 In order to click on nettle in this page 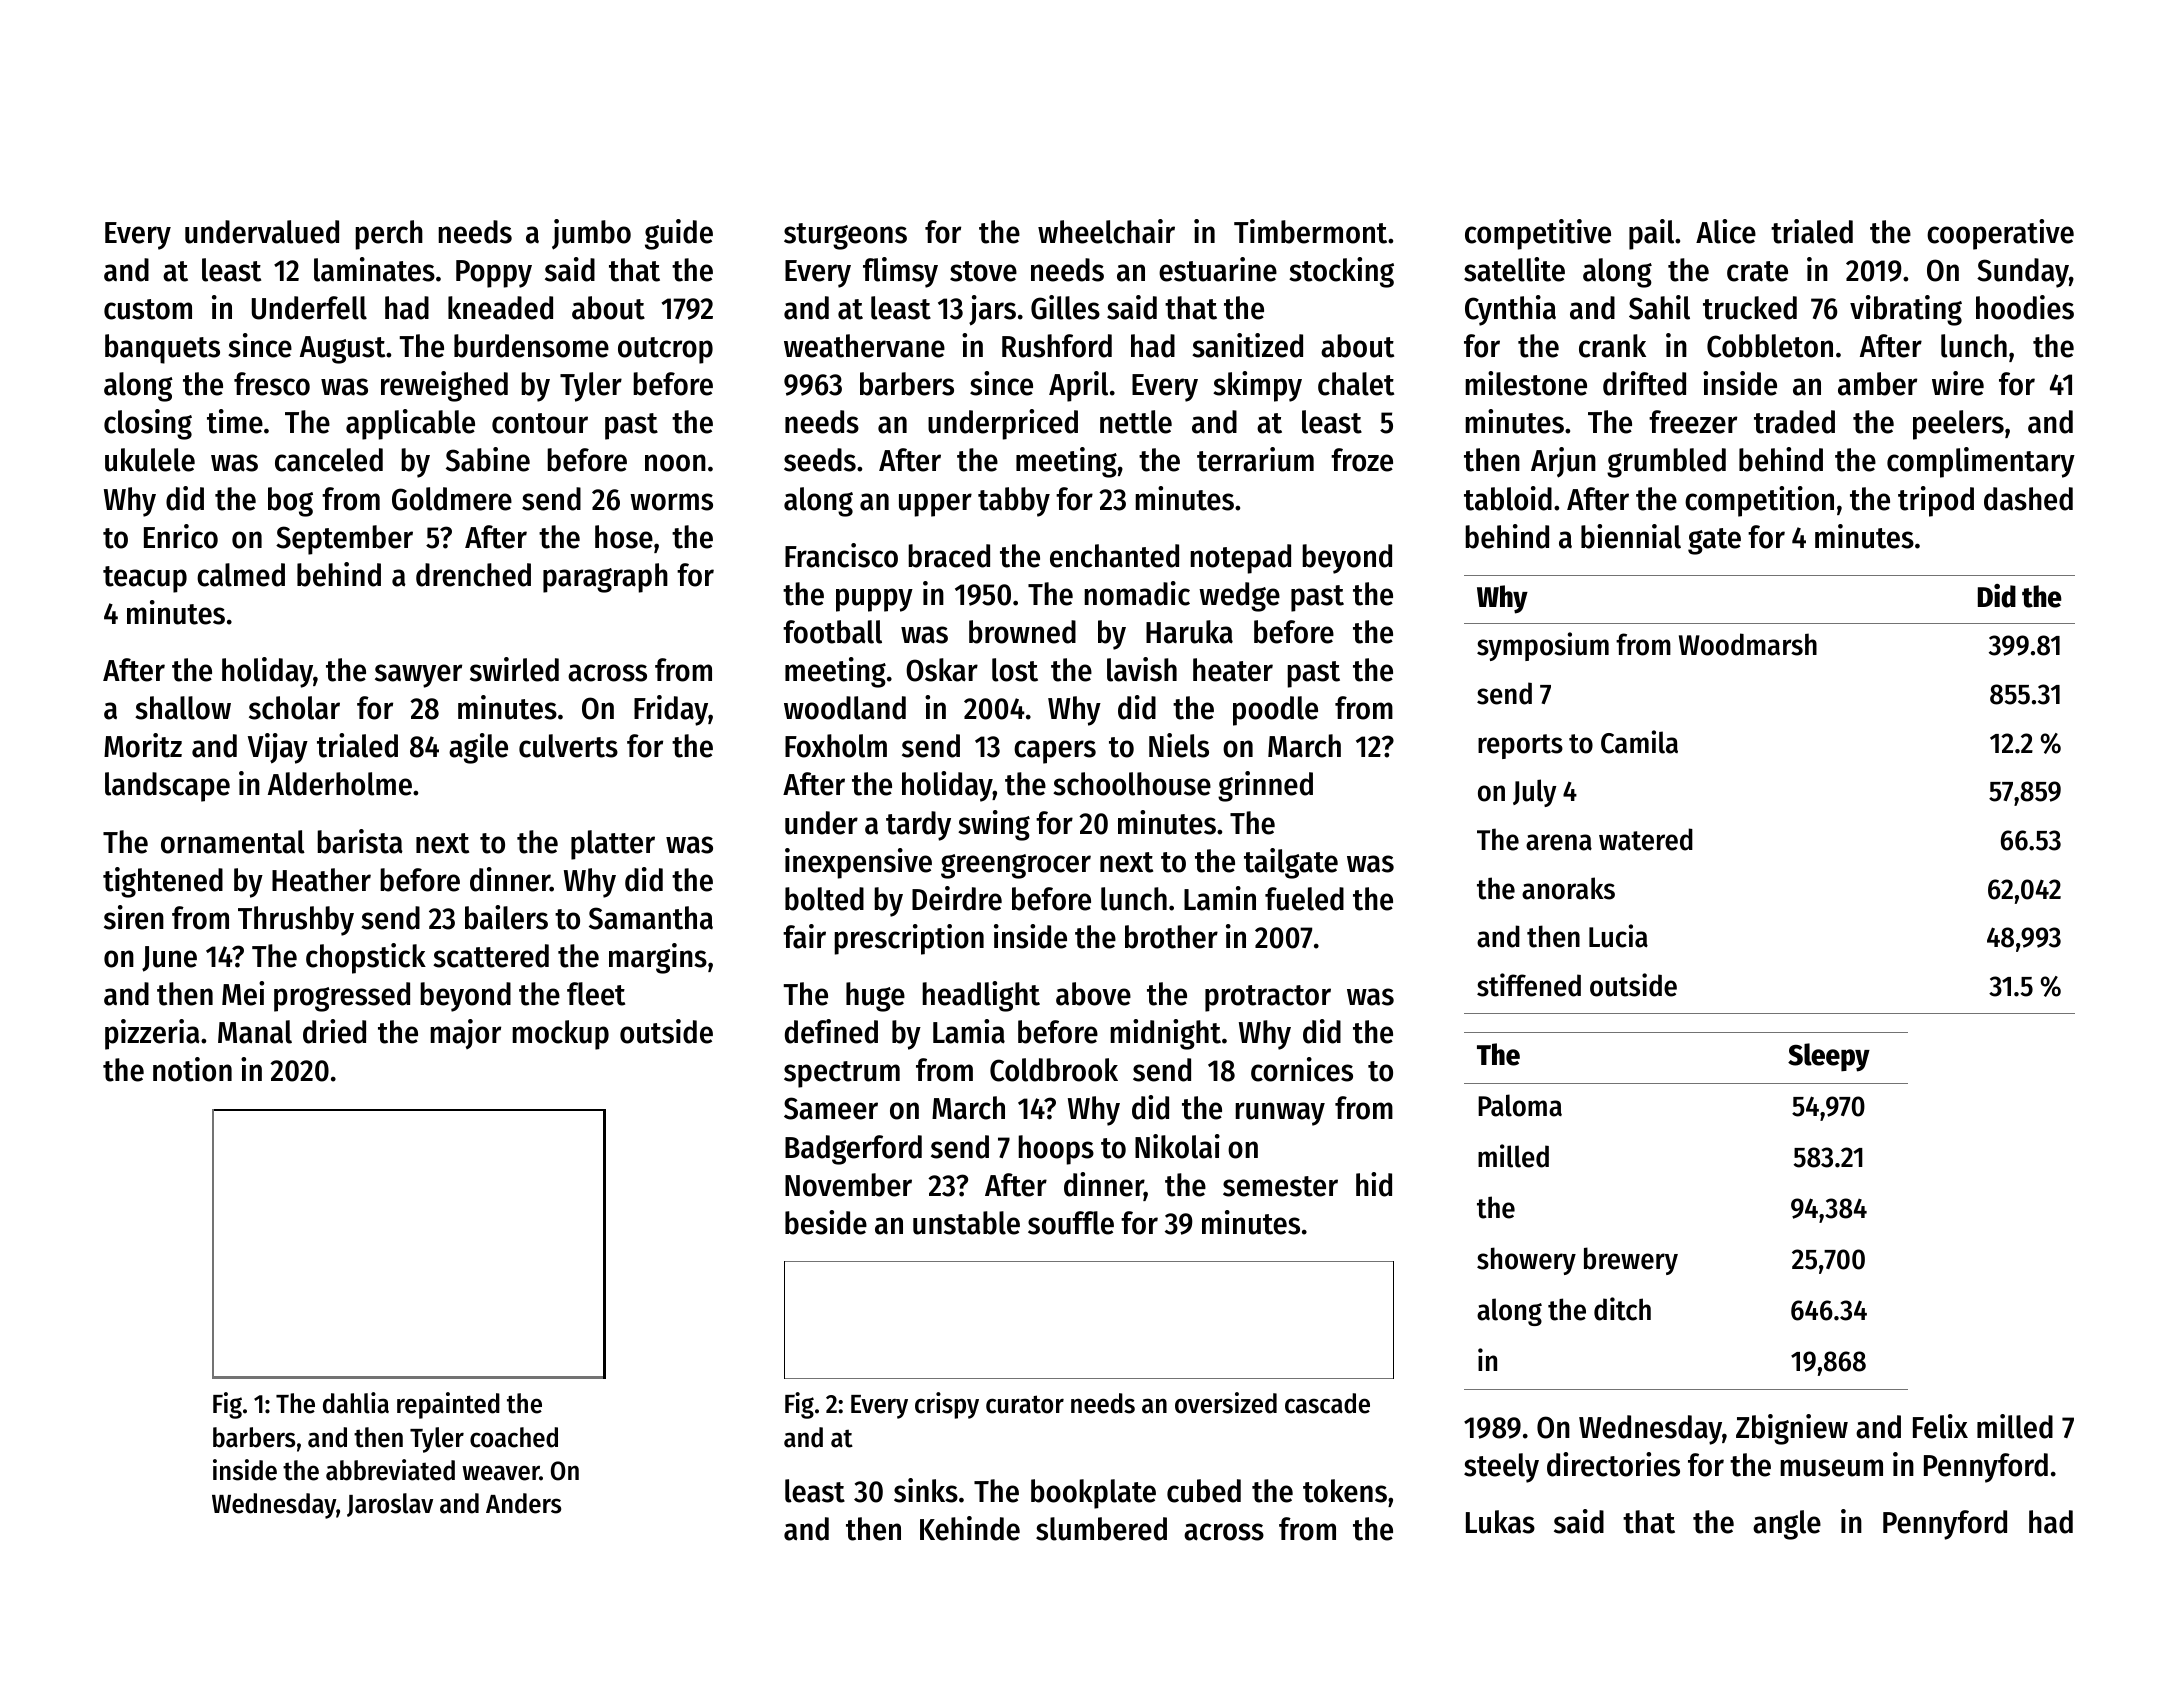, I will do `click(1136, 422)`.
